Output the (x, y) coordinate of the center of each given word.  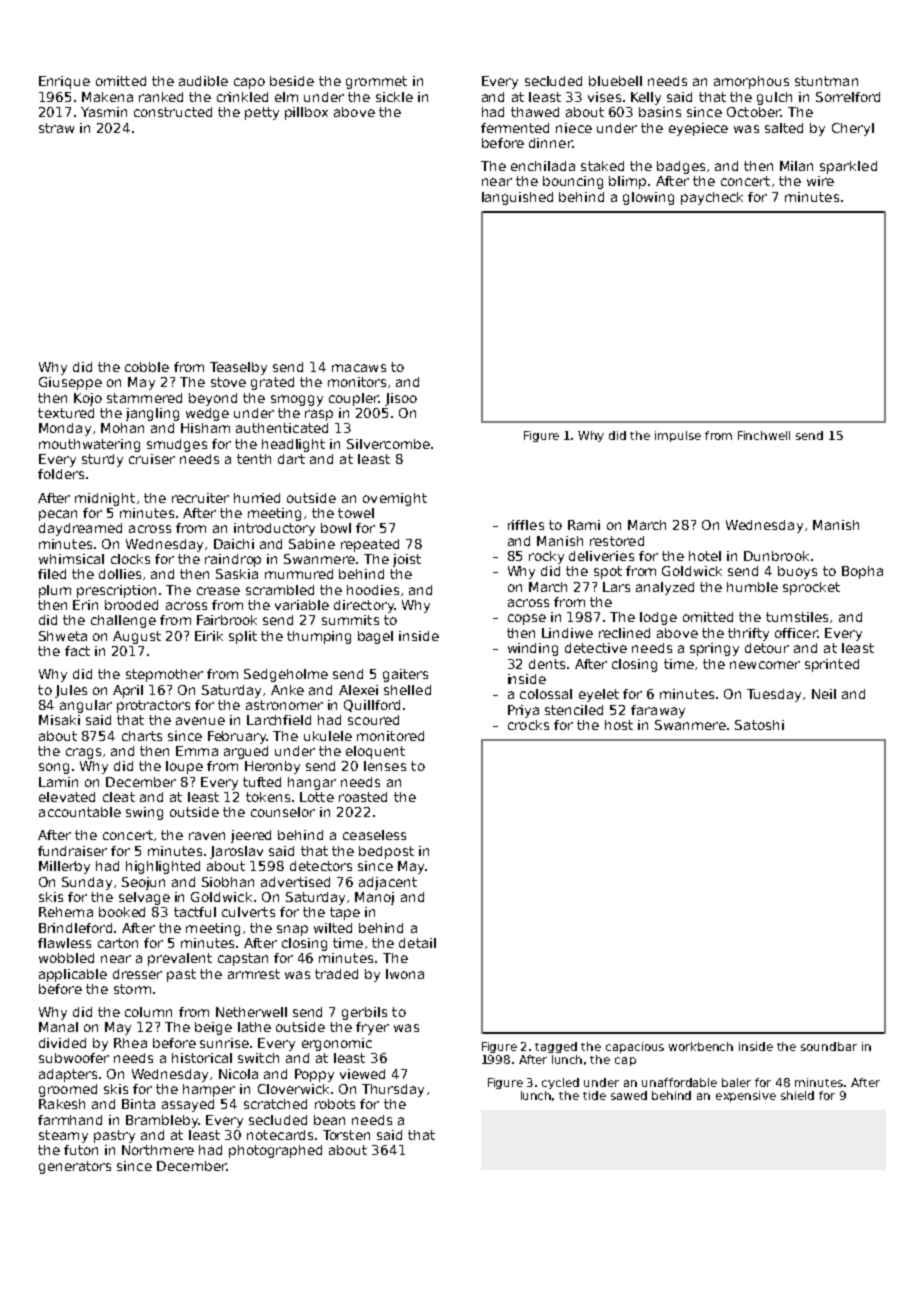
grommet (376, 82)
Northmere (158, 1150)
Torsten (346, 1135)
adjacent (388, 883)
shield (797, 1095)
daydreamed (80, 529)
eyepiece (698, 129)
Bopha (862, 572)
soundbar (829, 1046)
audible (203, 81)
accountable (80, 812)
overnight (395, 499)
